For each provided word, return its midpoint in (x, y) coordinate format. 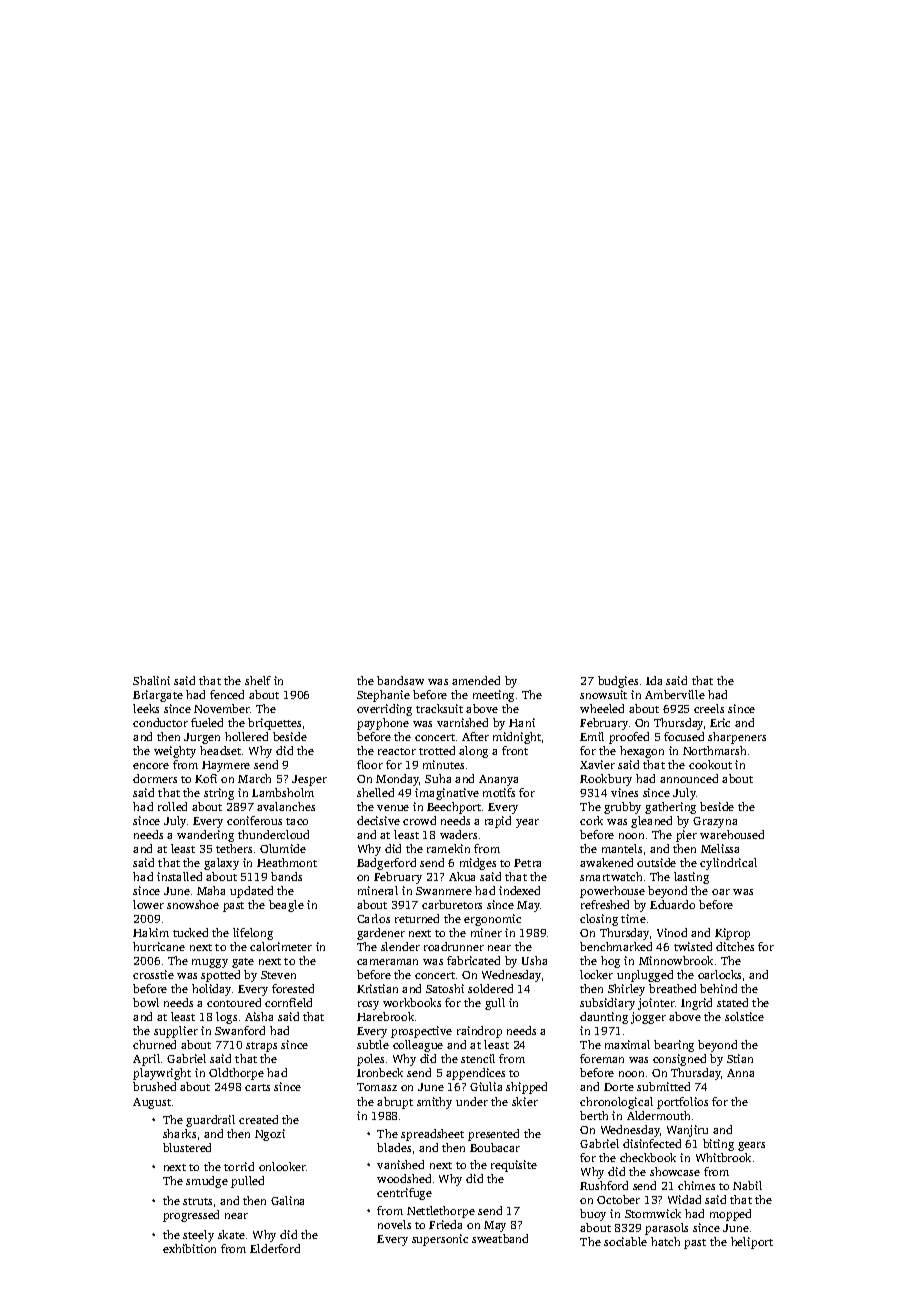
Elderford (275, 1248)
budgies (618, 682)
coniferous (254, 820)
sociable (625, 1241)
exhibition (189, 1248)
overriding (384, 710)
